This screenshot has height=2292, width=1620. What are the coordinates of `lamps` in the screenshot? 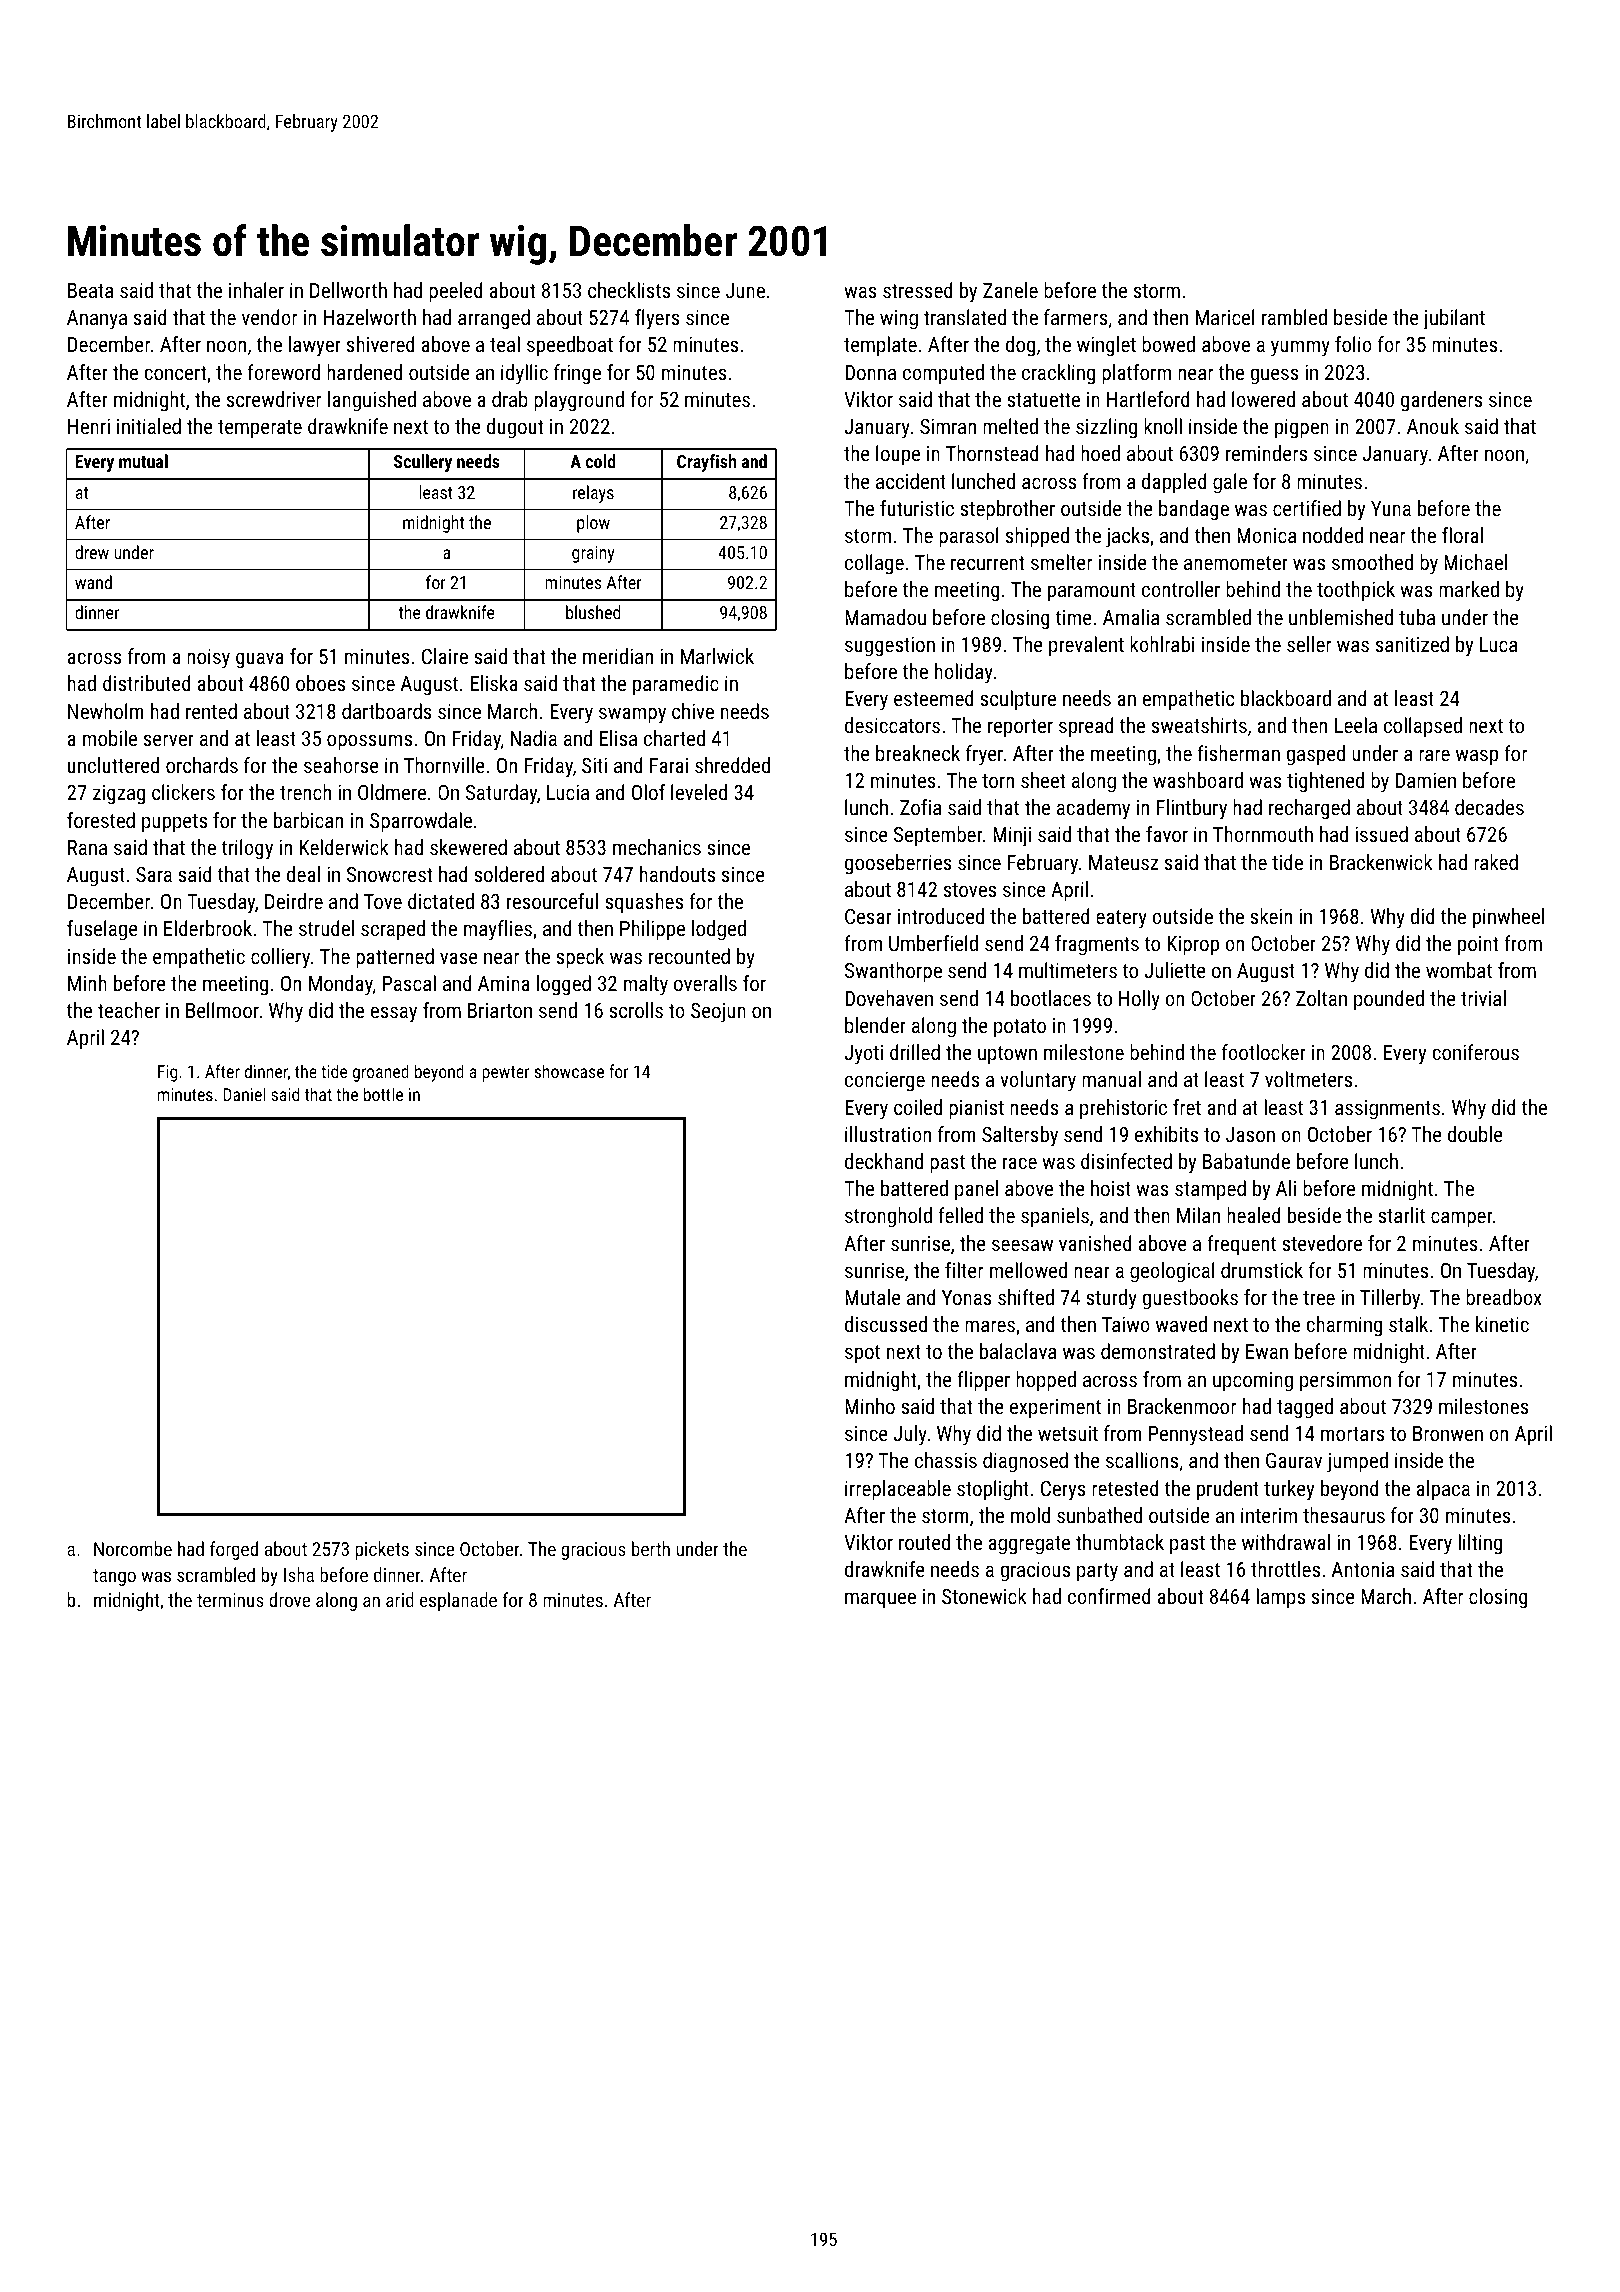 It's located at (1280, 1598).
